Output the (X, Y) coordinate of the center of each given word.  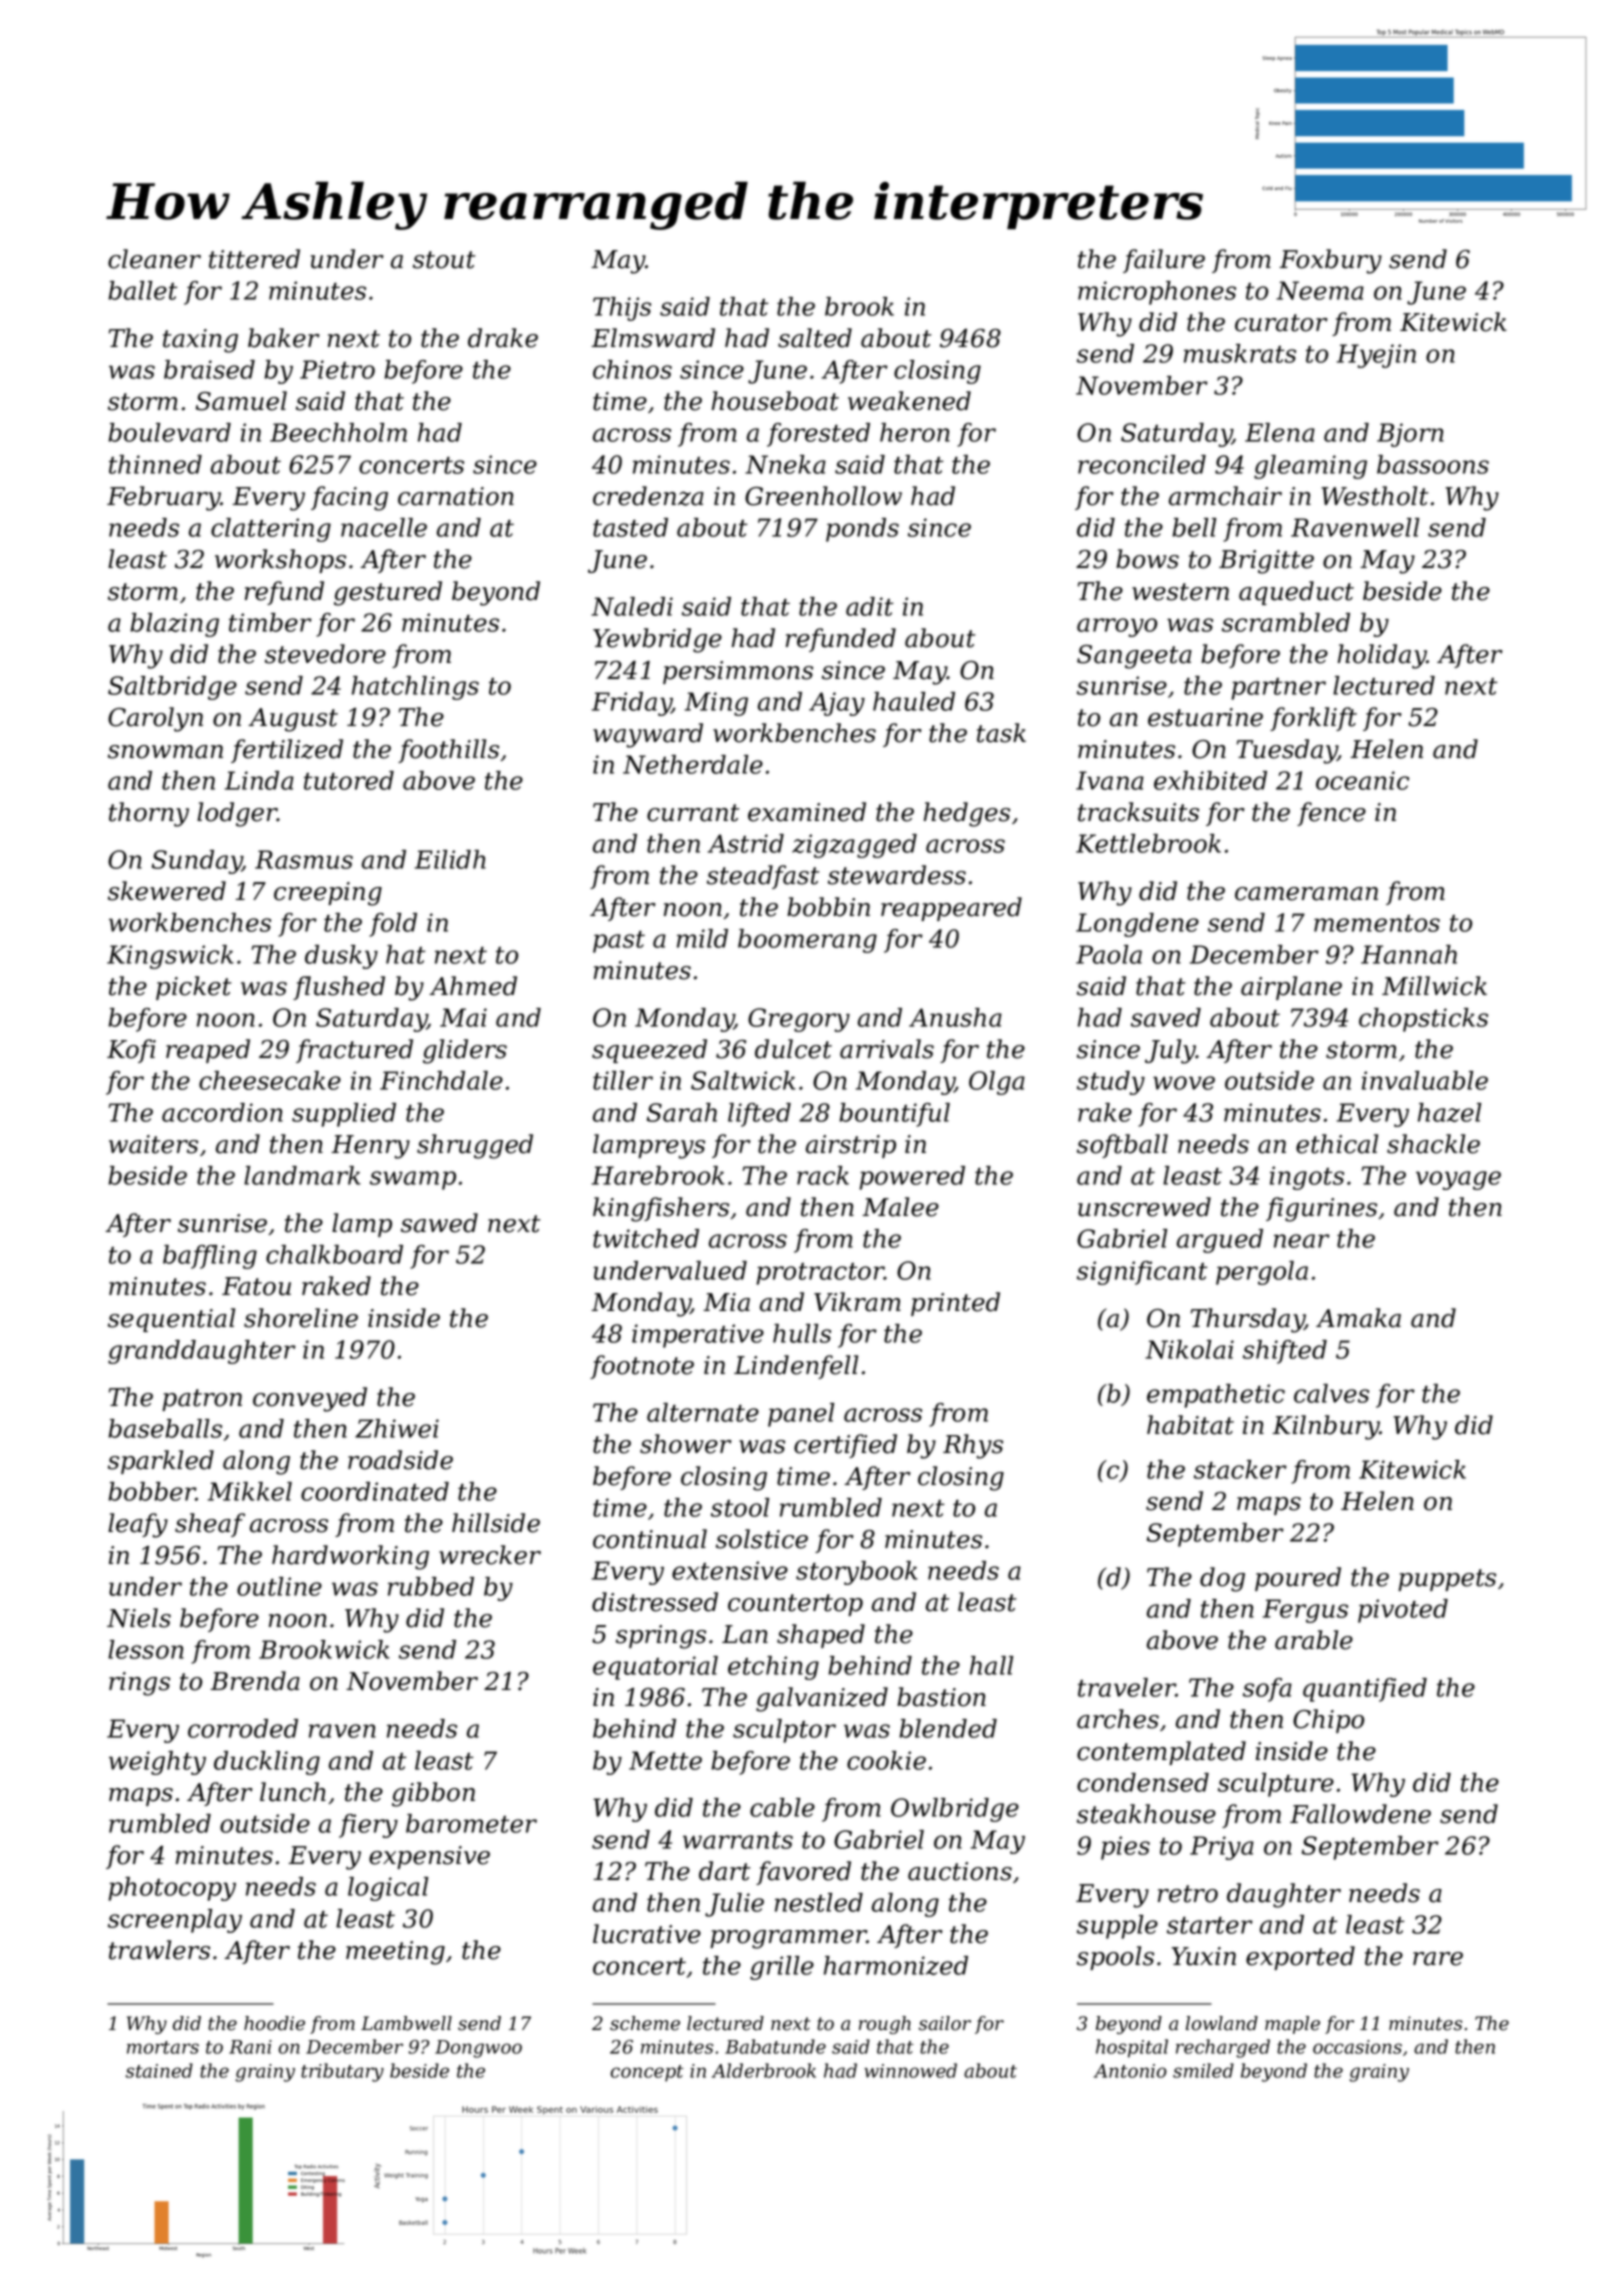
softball (1122, 1146)
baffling (210, 1257)
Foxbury (1330, 261)
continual (650, 1539)
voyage (1458, 1180)
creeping (328, 894)
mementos (1377, 923)
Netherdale (693, 764)
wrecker (490, 1555)
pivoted (1403, 1611)
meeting (395, 1953)
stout (444, 260)
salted (815, 338)
